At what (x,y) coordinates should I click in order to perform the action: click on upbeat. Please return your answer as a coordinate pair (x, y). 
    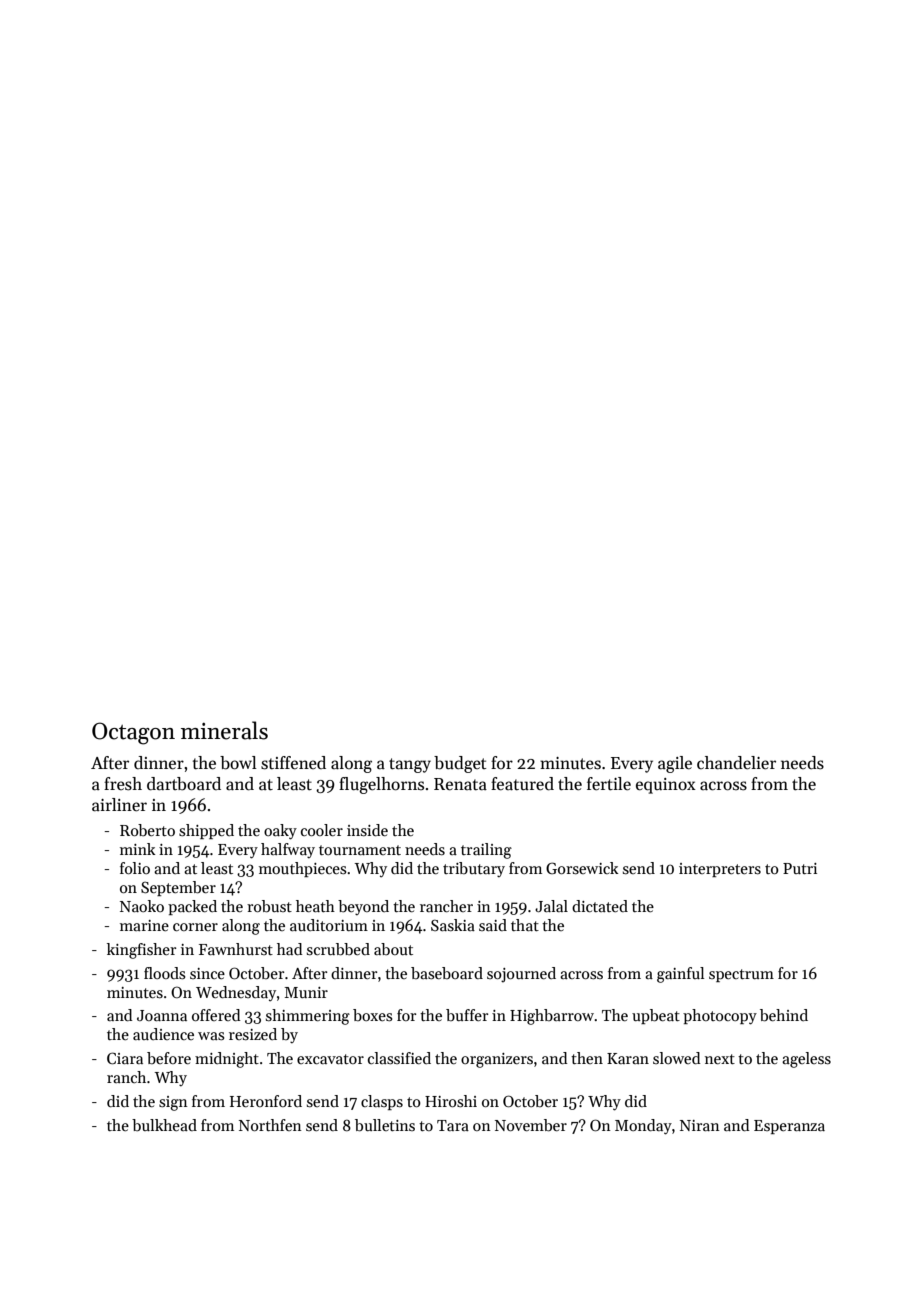
    Looking at the image, I should click on (656, 1016).
